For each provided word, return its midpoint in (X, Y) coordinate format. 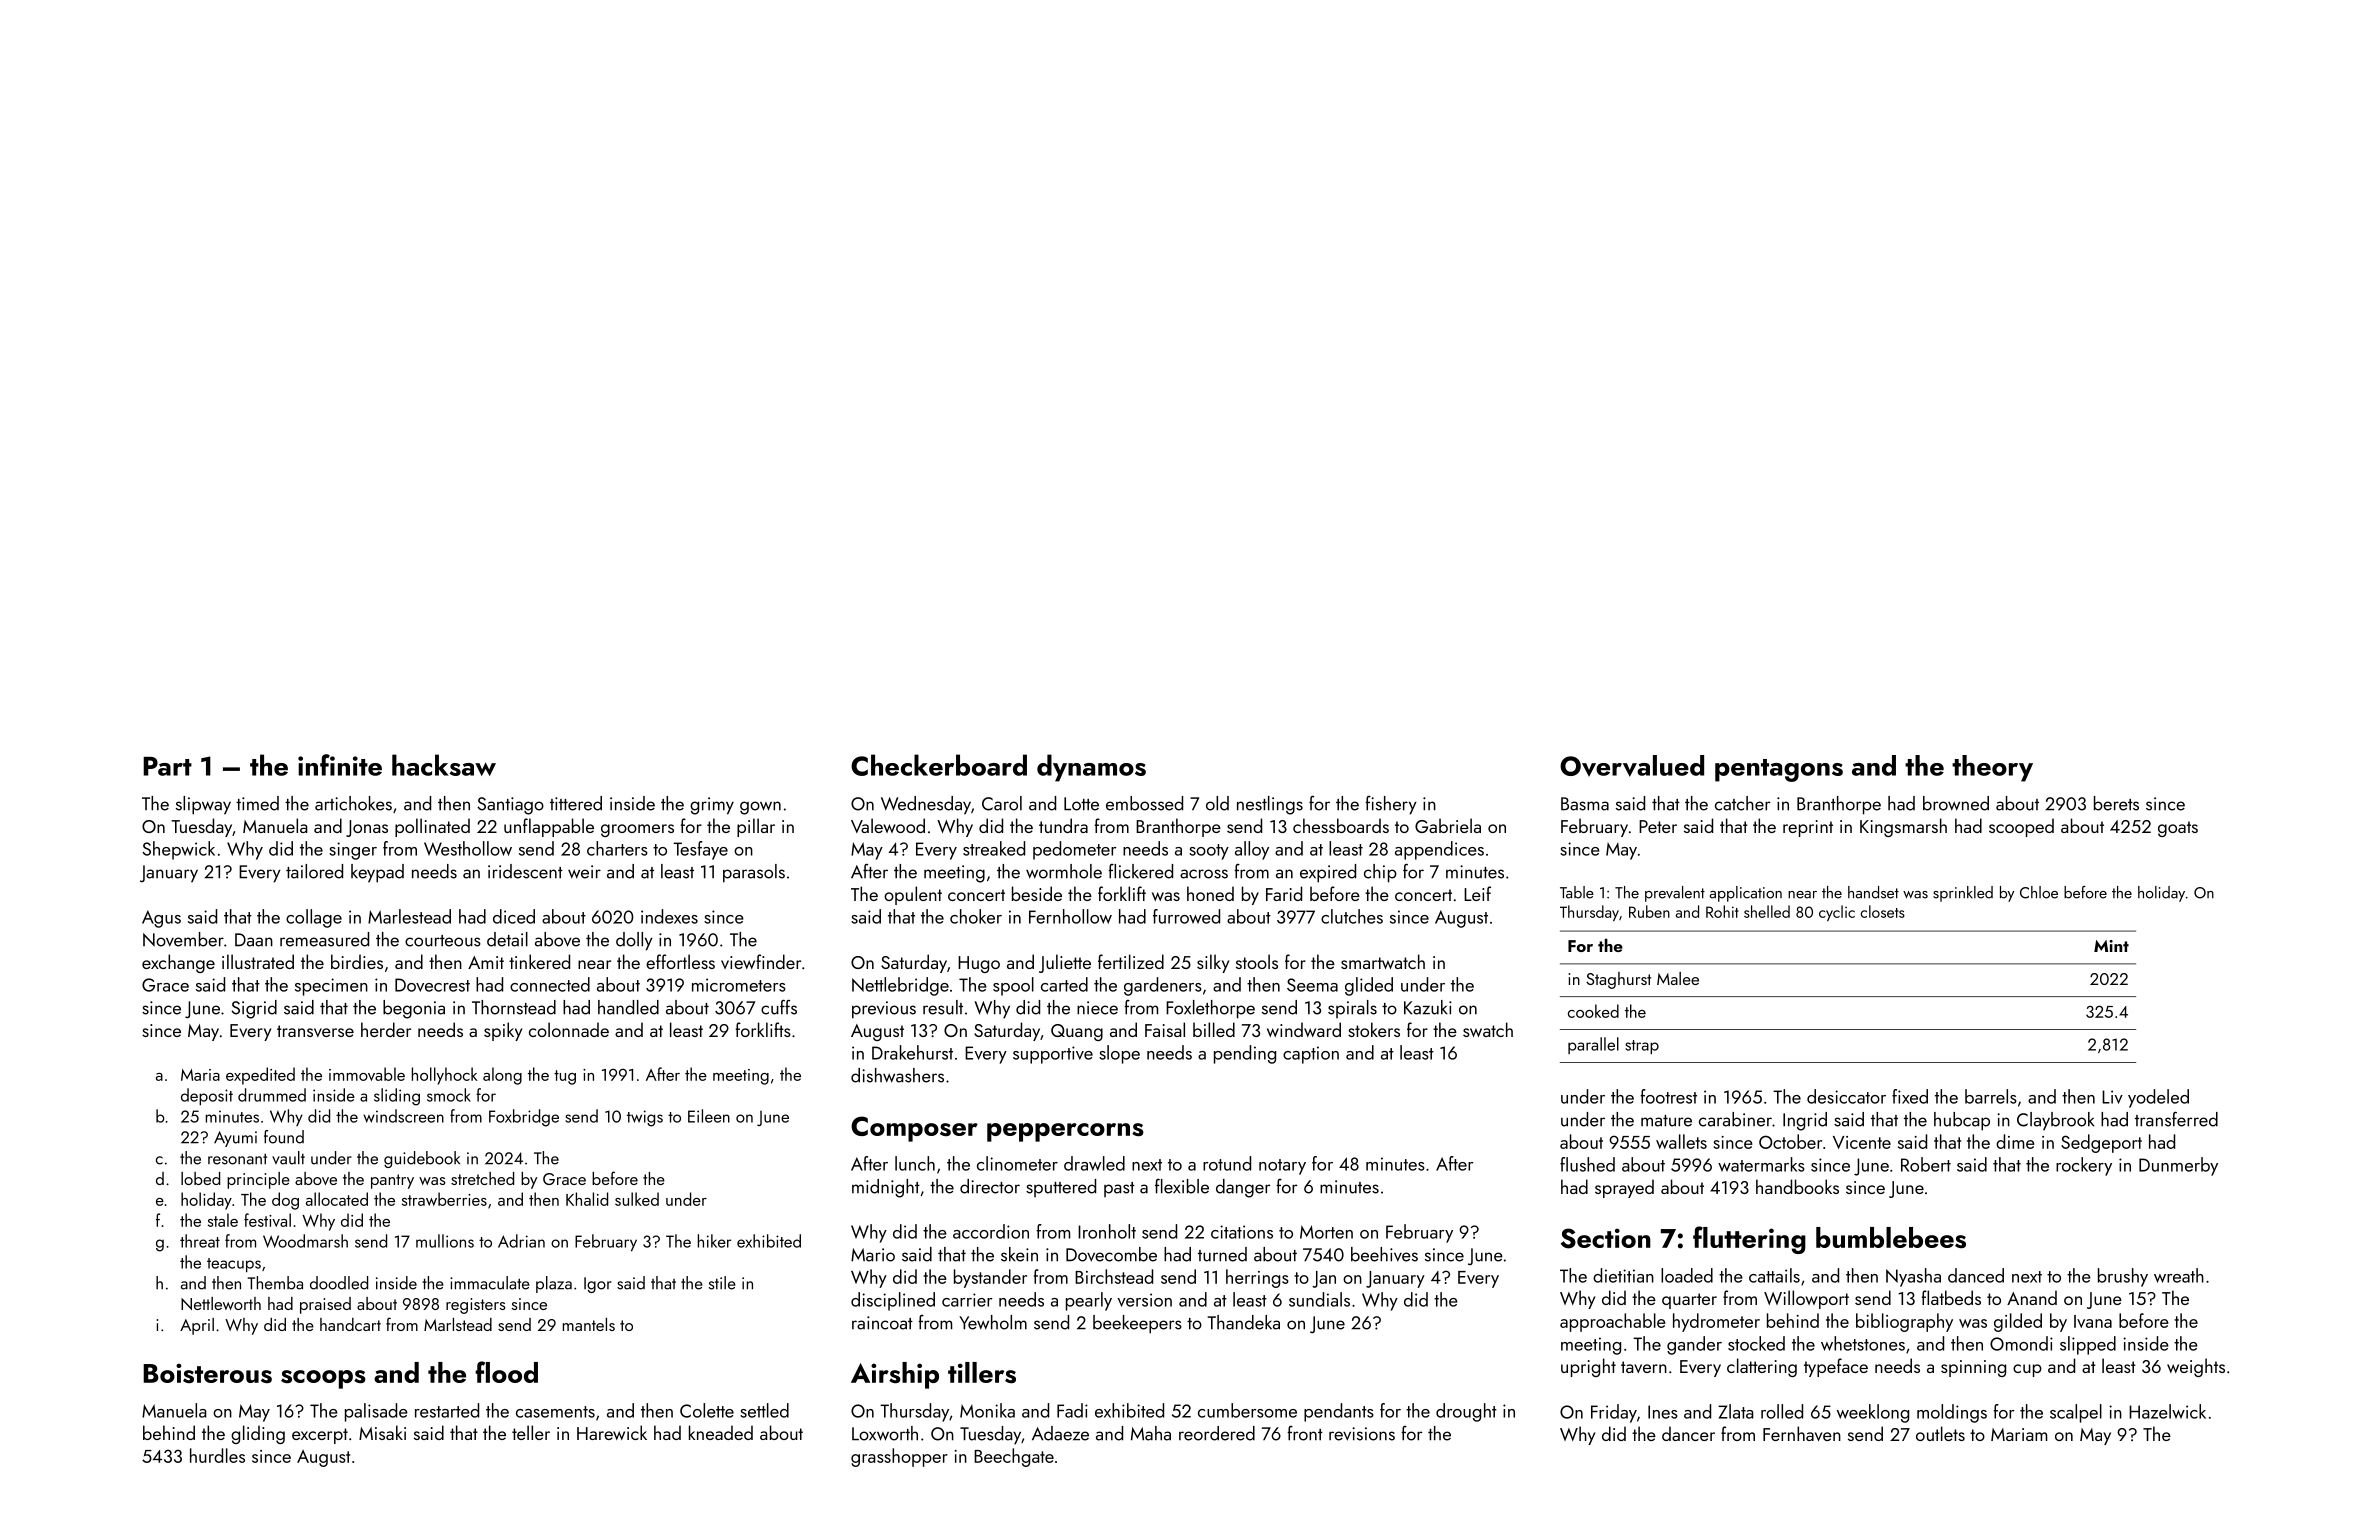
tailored (314, 871)
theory (1992, 768)
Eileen (709, 1116)
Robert (1926, 1164)
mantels (589, 1324)
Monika (987, 1410)
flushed (1587, 1164)
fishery (1391, 805)
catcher (1742, 803)
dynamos (1091, 768)
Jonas (367, 828)
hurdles (217, 1455)
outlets (1940, 1433)
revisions (1362, 1434)
